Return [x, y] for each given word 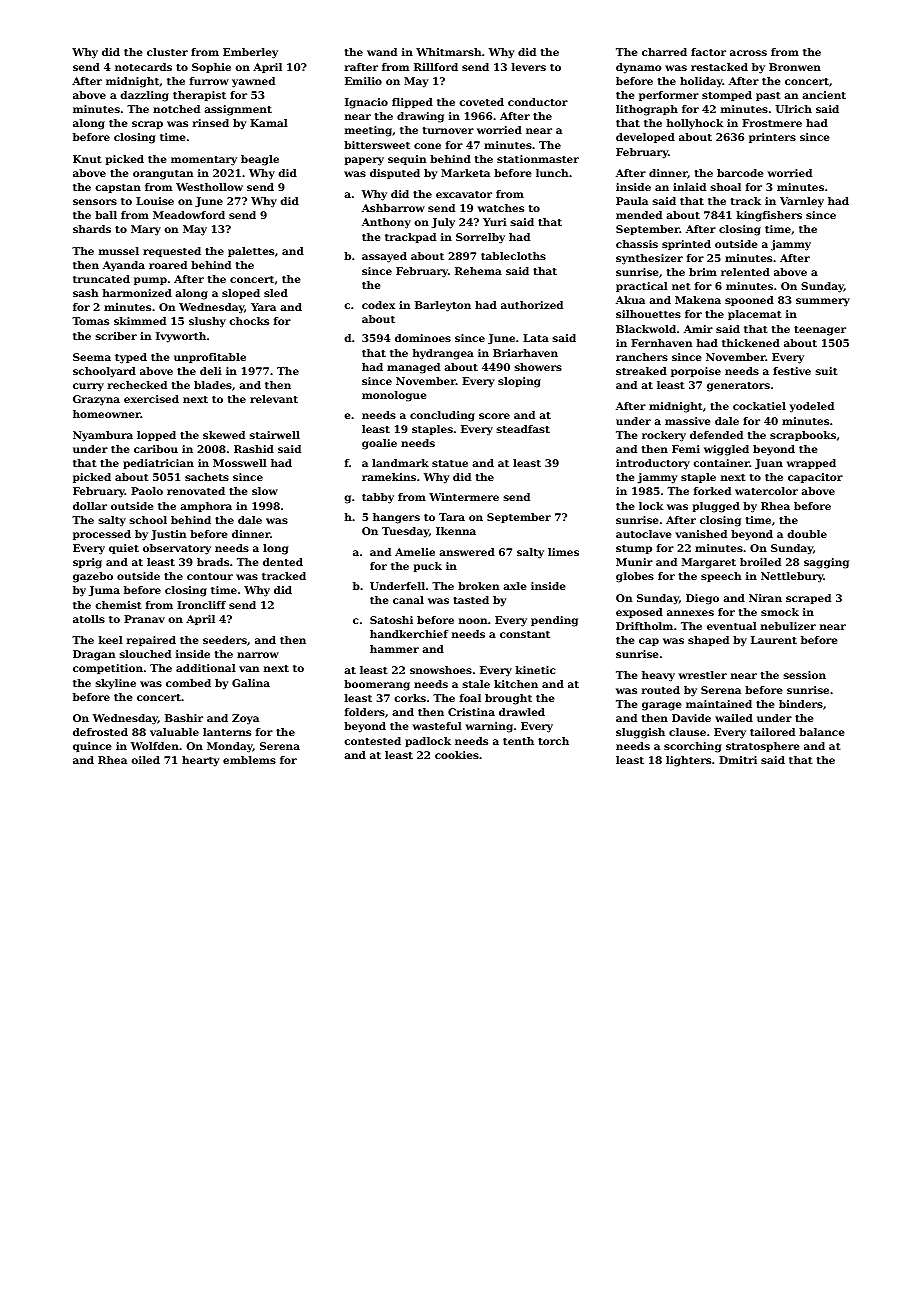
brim [703, 272]
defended [716, 435]
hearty [201, 761]
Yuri [495, 222]
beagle [260, 160]
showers [538, 367]
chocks [249, 321]
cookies [457, 755]
